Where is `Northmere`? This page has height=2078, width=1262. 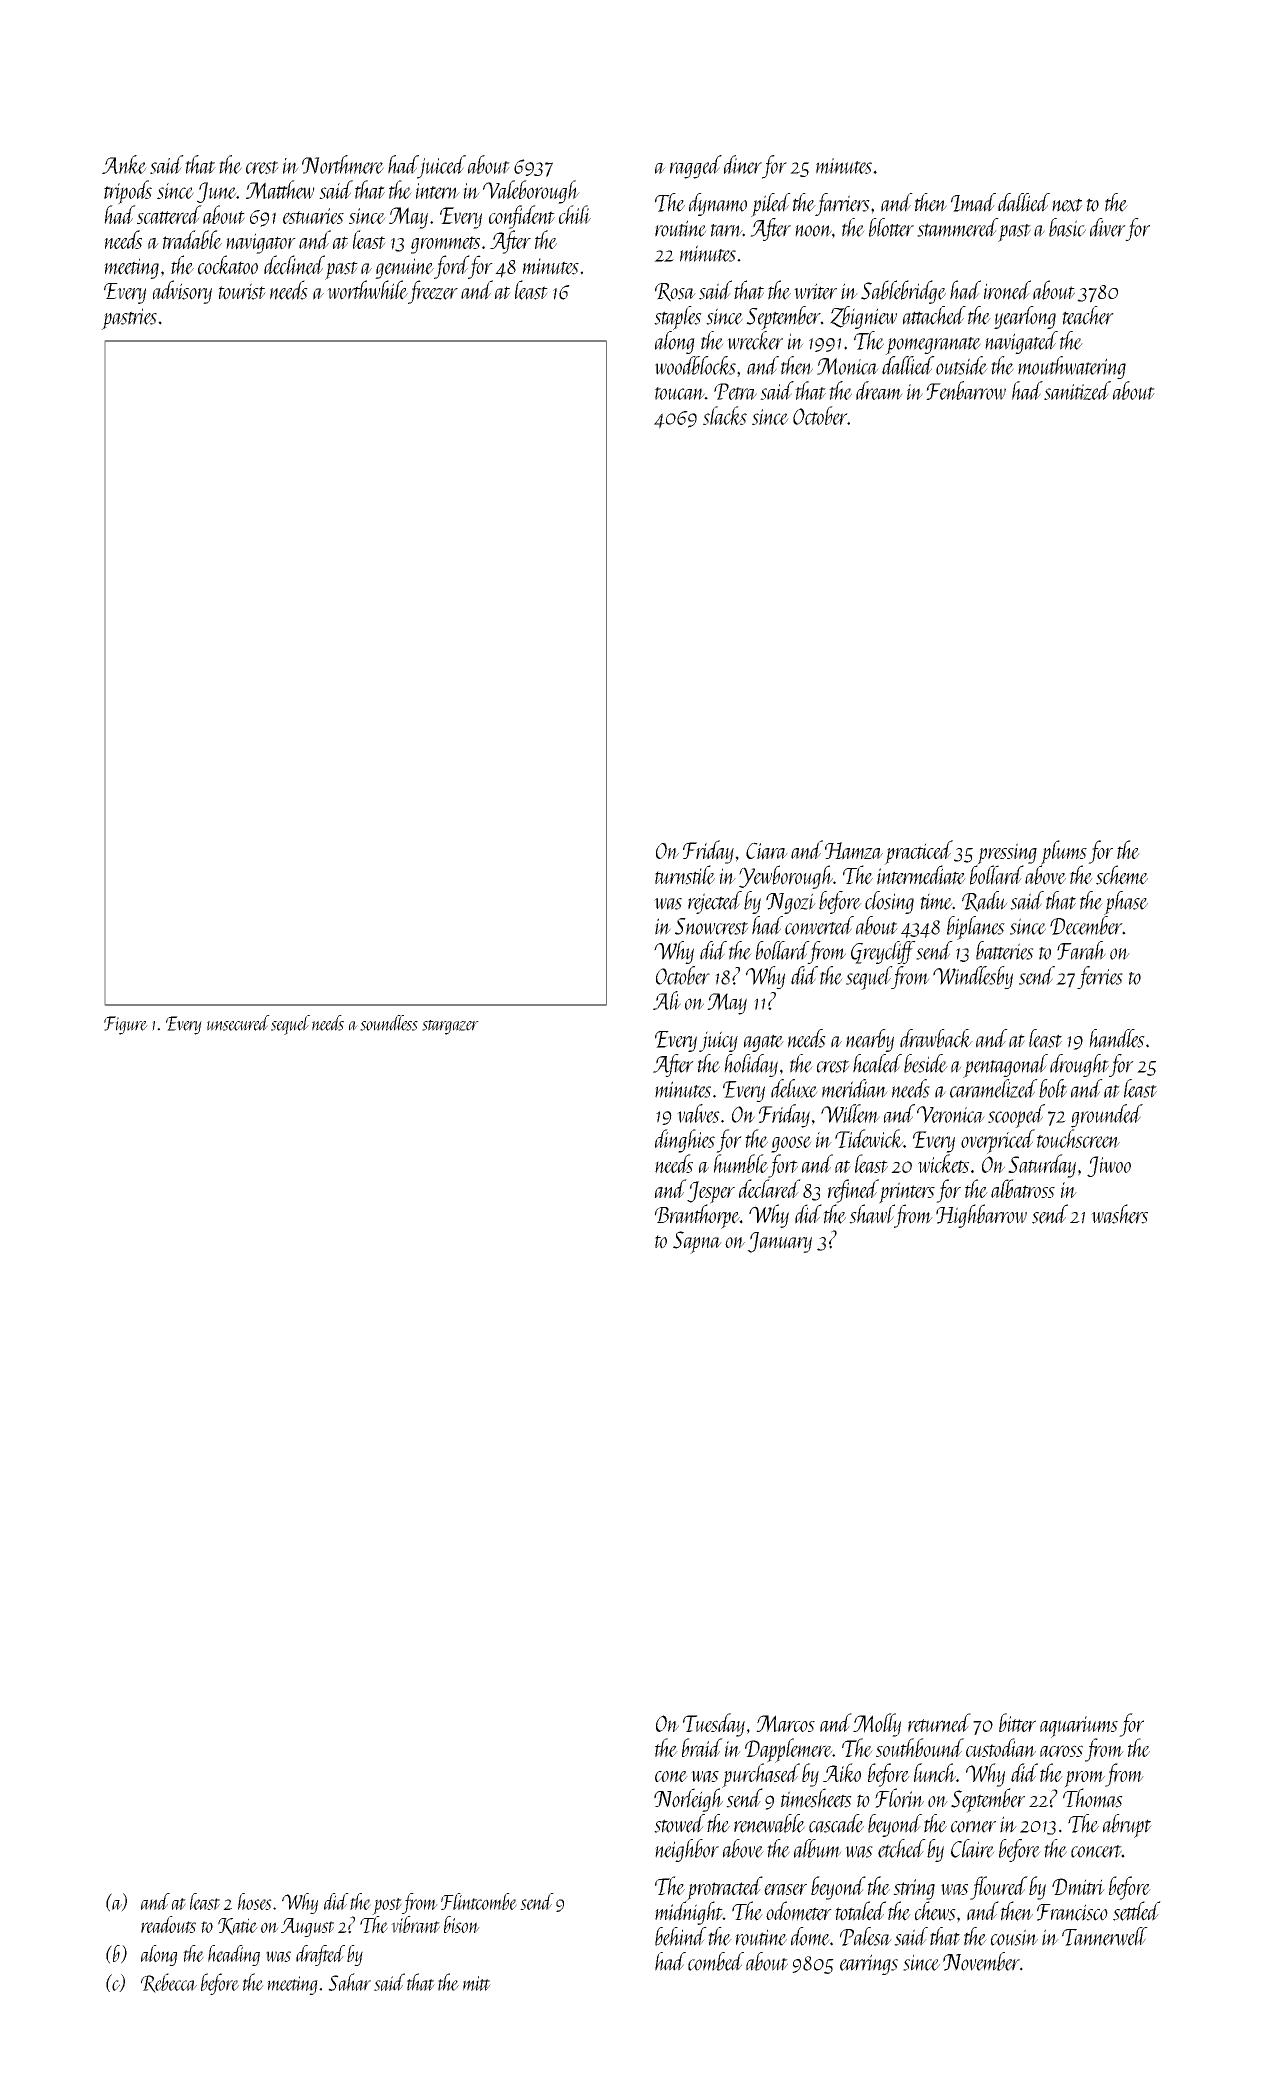 Northmere is located at coordinates (343, 164).
